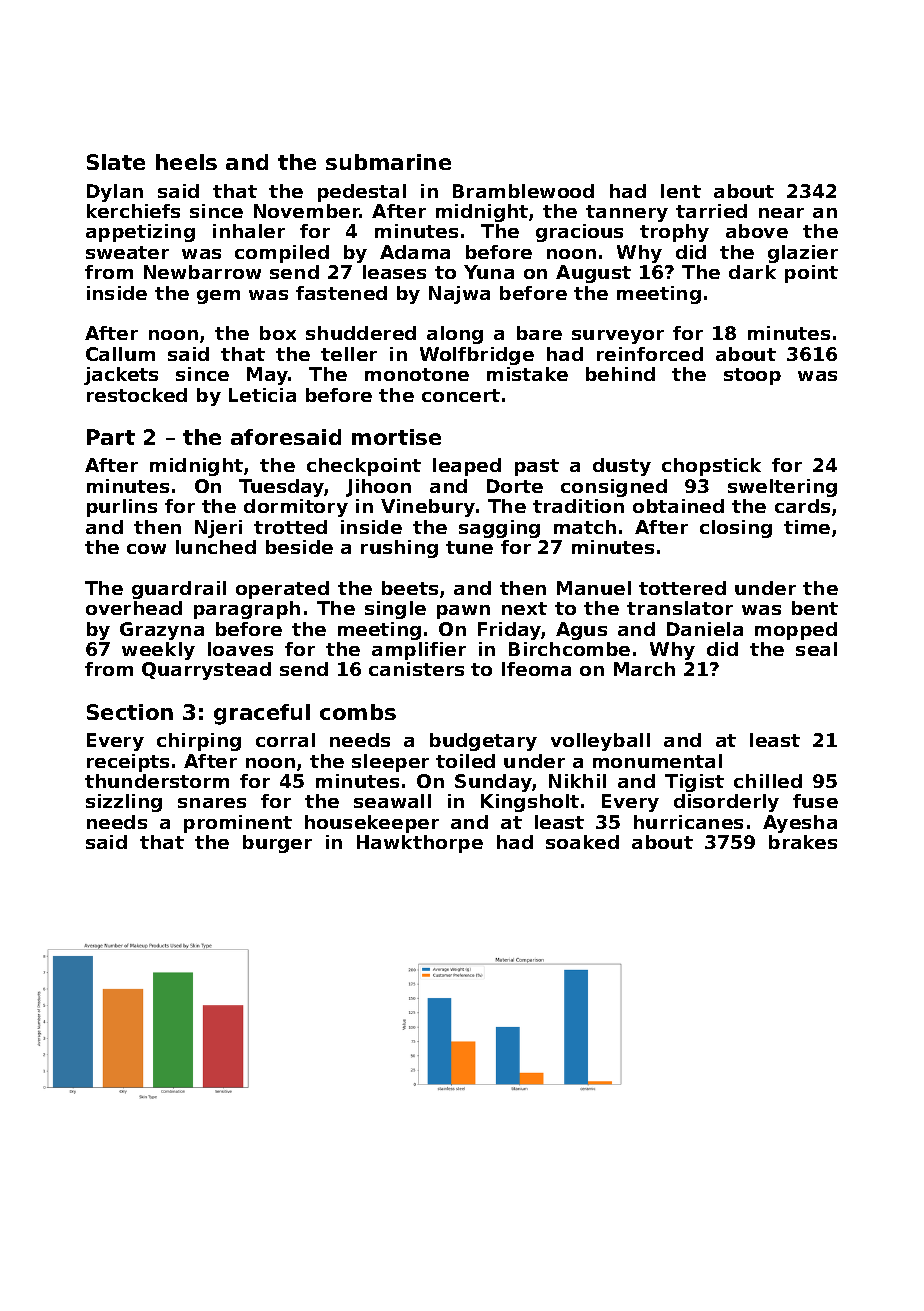  What do you see at coordinates (536, 669) in the screenshot?
I see `Ifeoma` at bounding box center [536, 669].
